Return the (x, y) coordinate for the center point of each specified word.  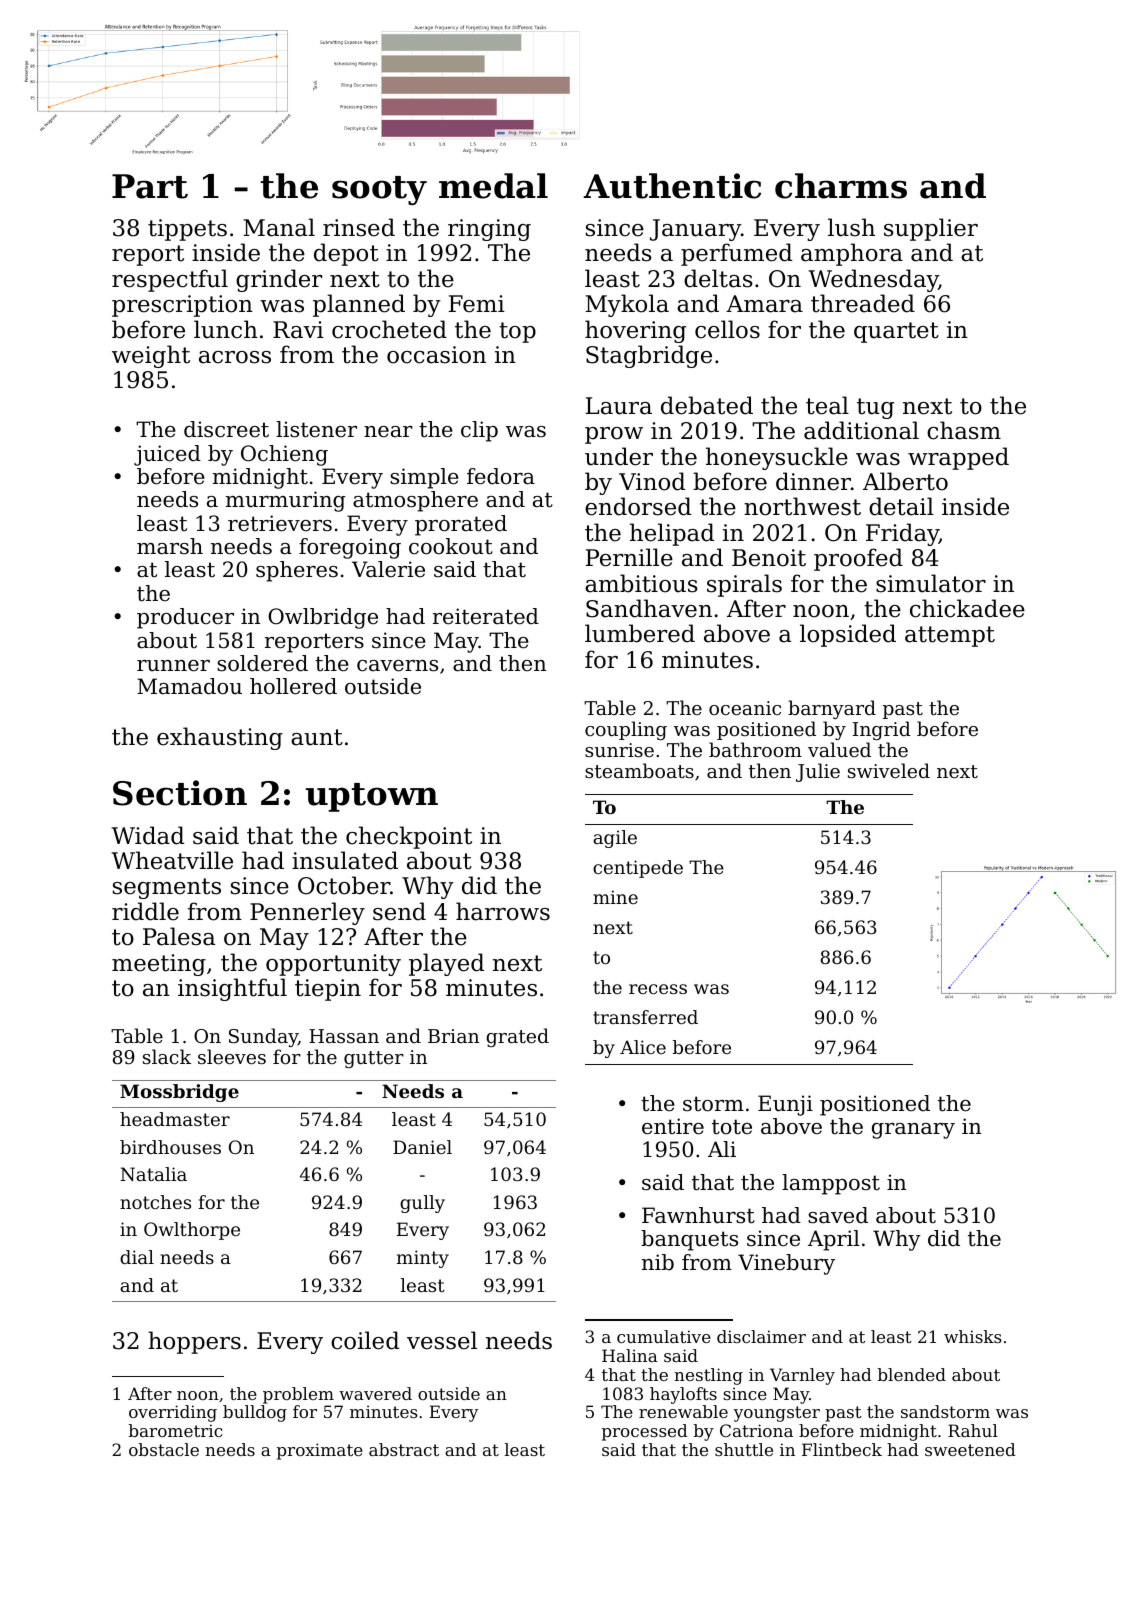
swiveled (889, 770)
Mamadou (189, 686)
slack (167, 1056)
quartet (896, 332)
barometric (175, 1430)
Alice (643, 1047)
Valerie (388, 569)
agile (615, 839)
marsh (170, 546)
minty (423, 1259)
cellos (727, 329)
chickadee (967, 608)
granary (913, 1131)
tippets (187, 230)
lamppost (831, 1184)
